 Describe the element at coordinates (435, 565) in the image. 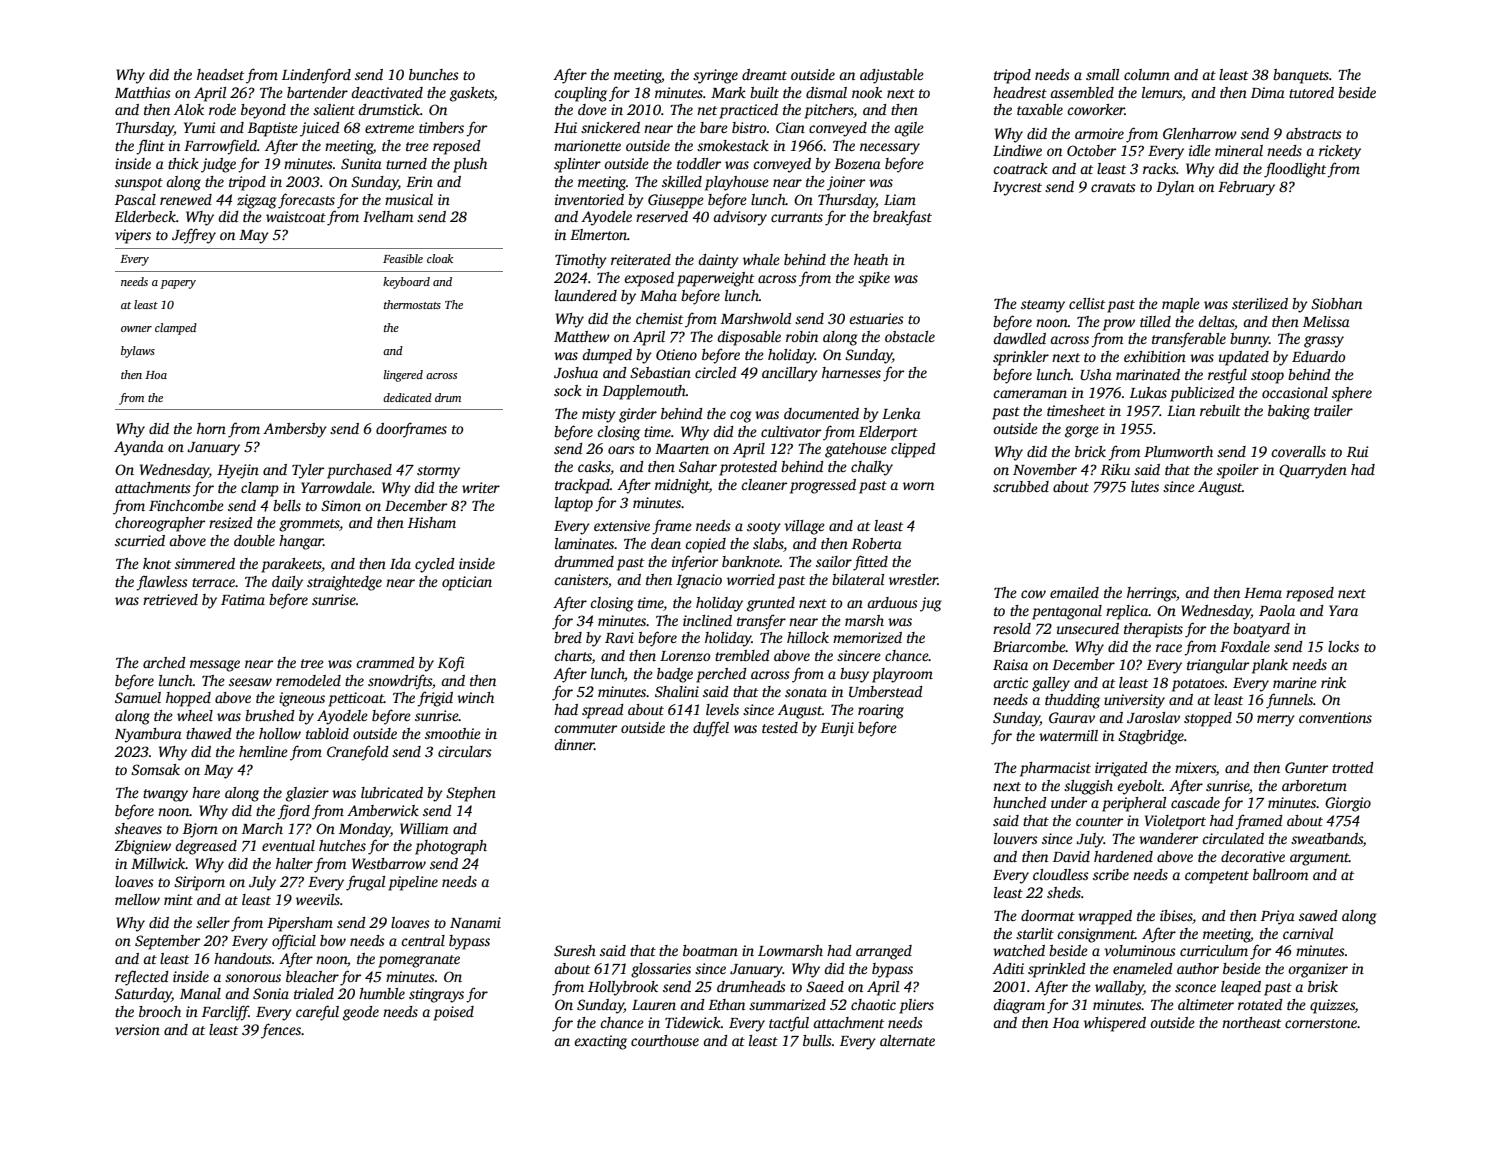

I see `cycled` at that location.
